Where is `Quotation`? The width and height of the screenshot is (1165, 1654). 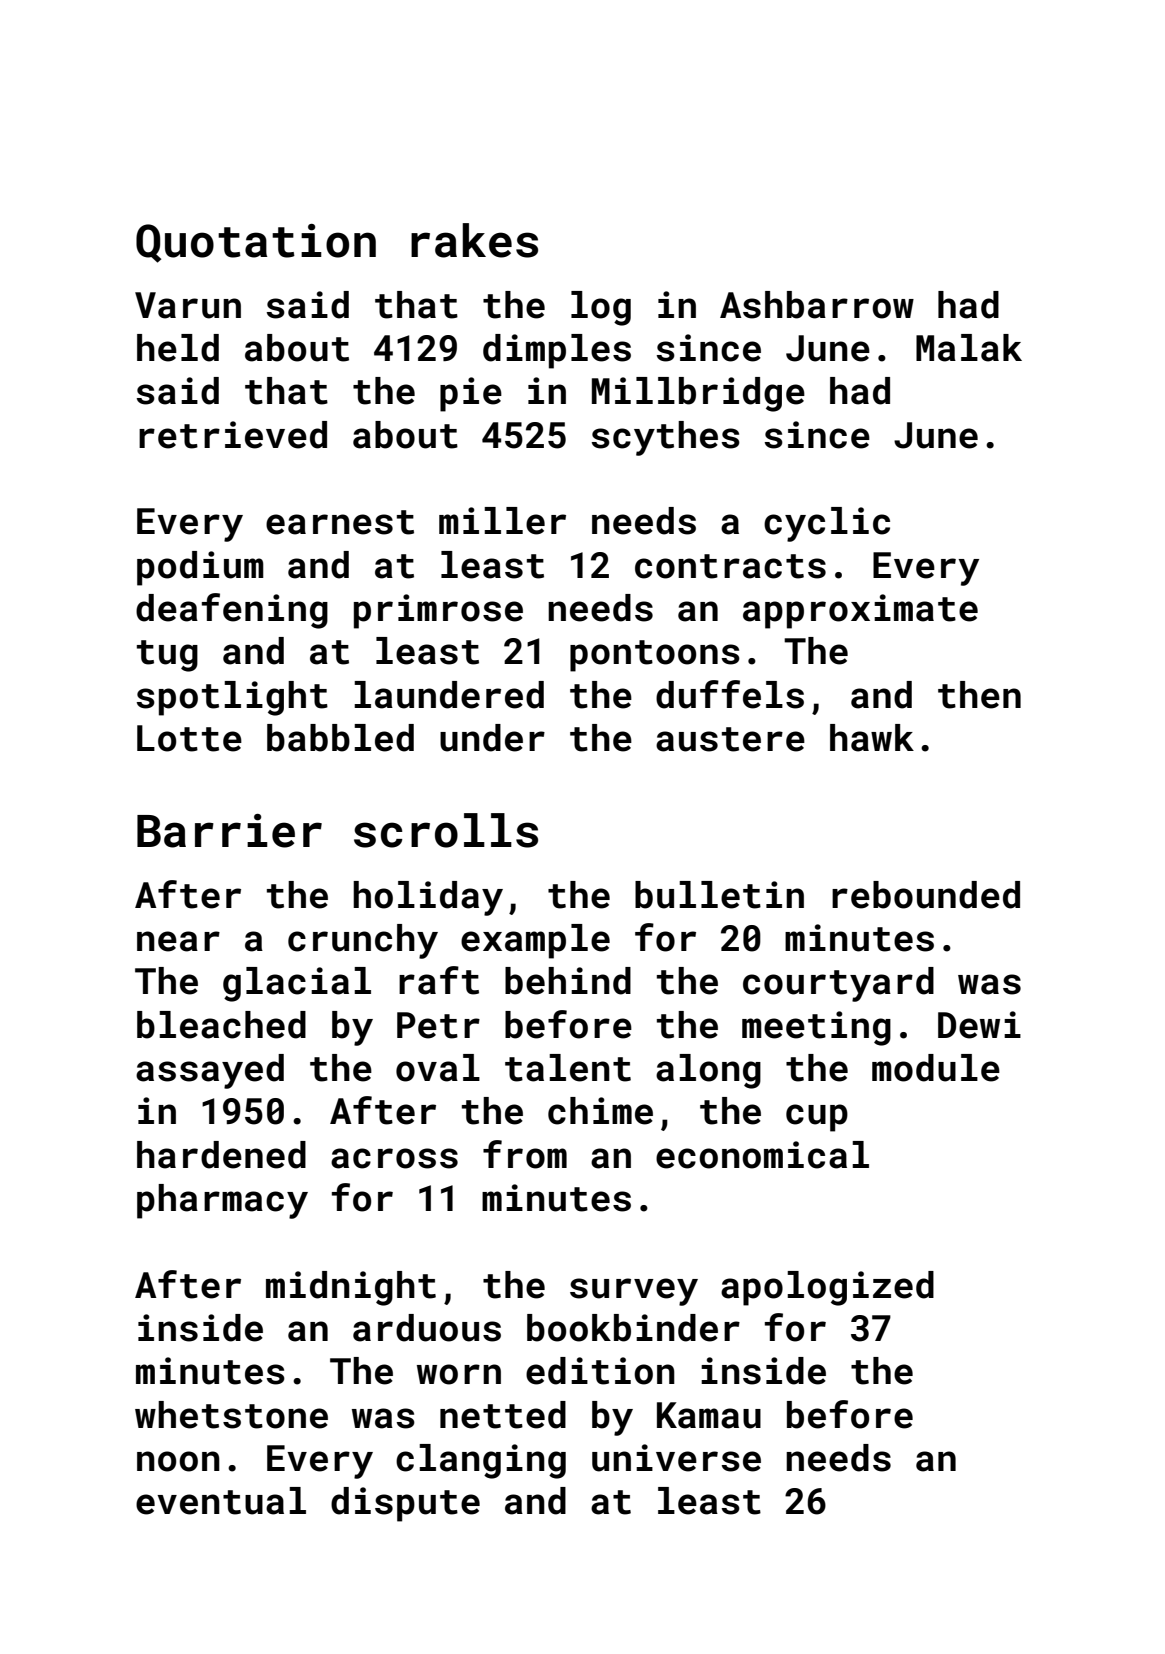 Quotation is located at coordinates (256, 243).
